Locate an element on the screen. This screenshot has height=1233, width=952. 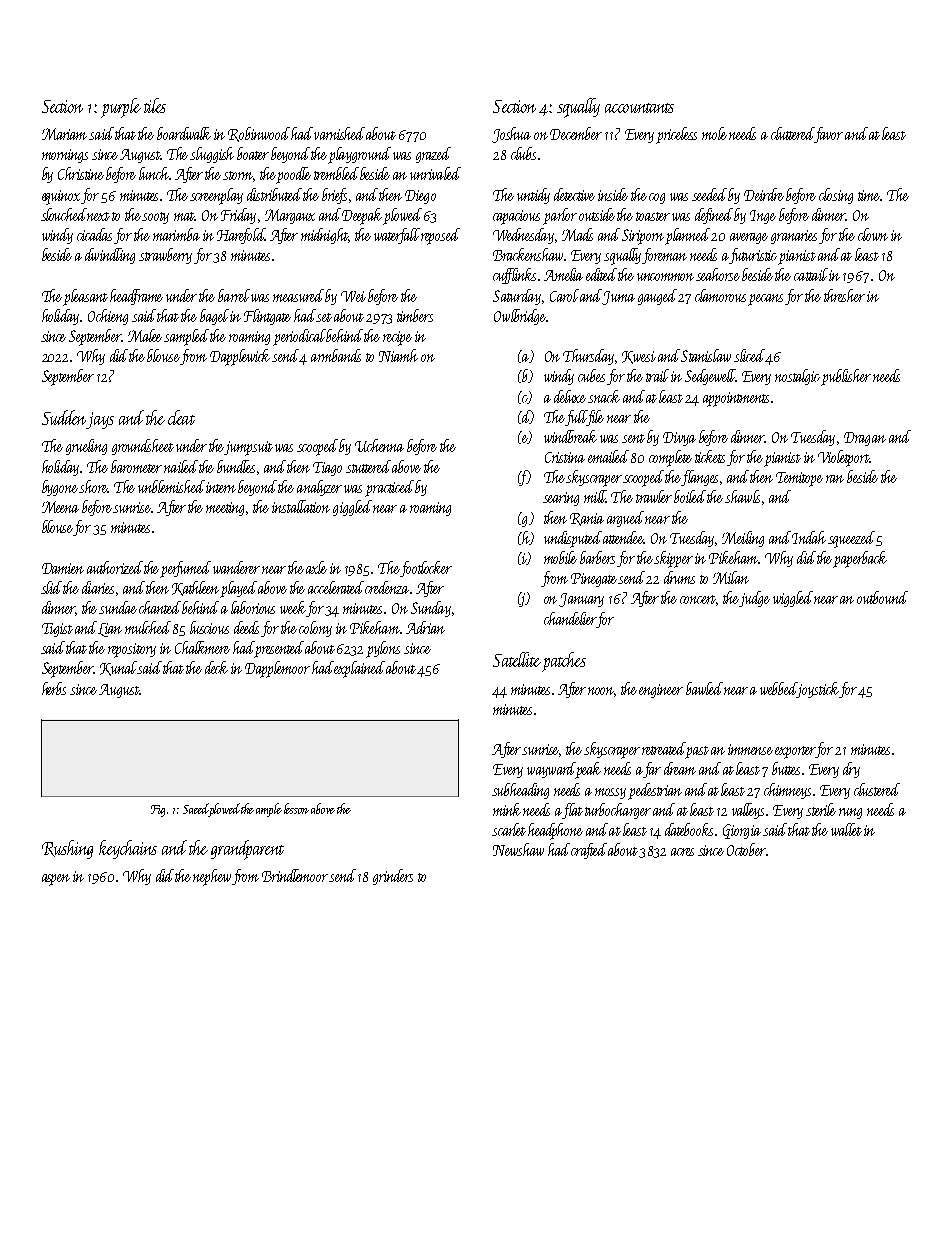
sluggish is located at coordinates (212, 155).
